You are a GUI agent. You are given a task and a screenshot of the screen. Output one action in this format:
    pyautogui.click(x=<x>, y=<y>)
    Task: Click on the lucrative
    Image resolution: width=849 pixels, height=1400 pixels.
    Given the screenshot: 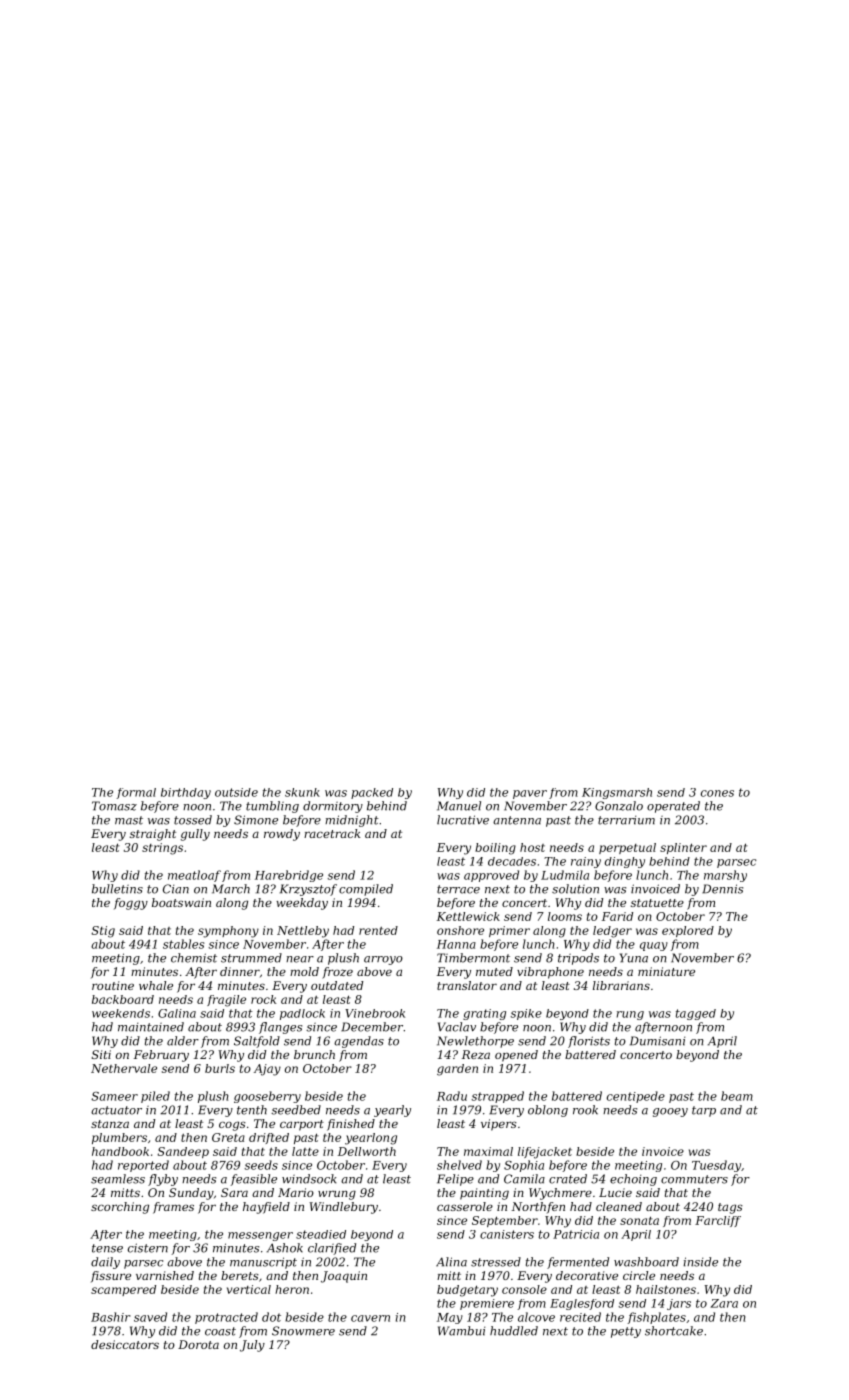 What is the action you would take?
    pyautogui.click(x=463, y=820)
